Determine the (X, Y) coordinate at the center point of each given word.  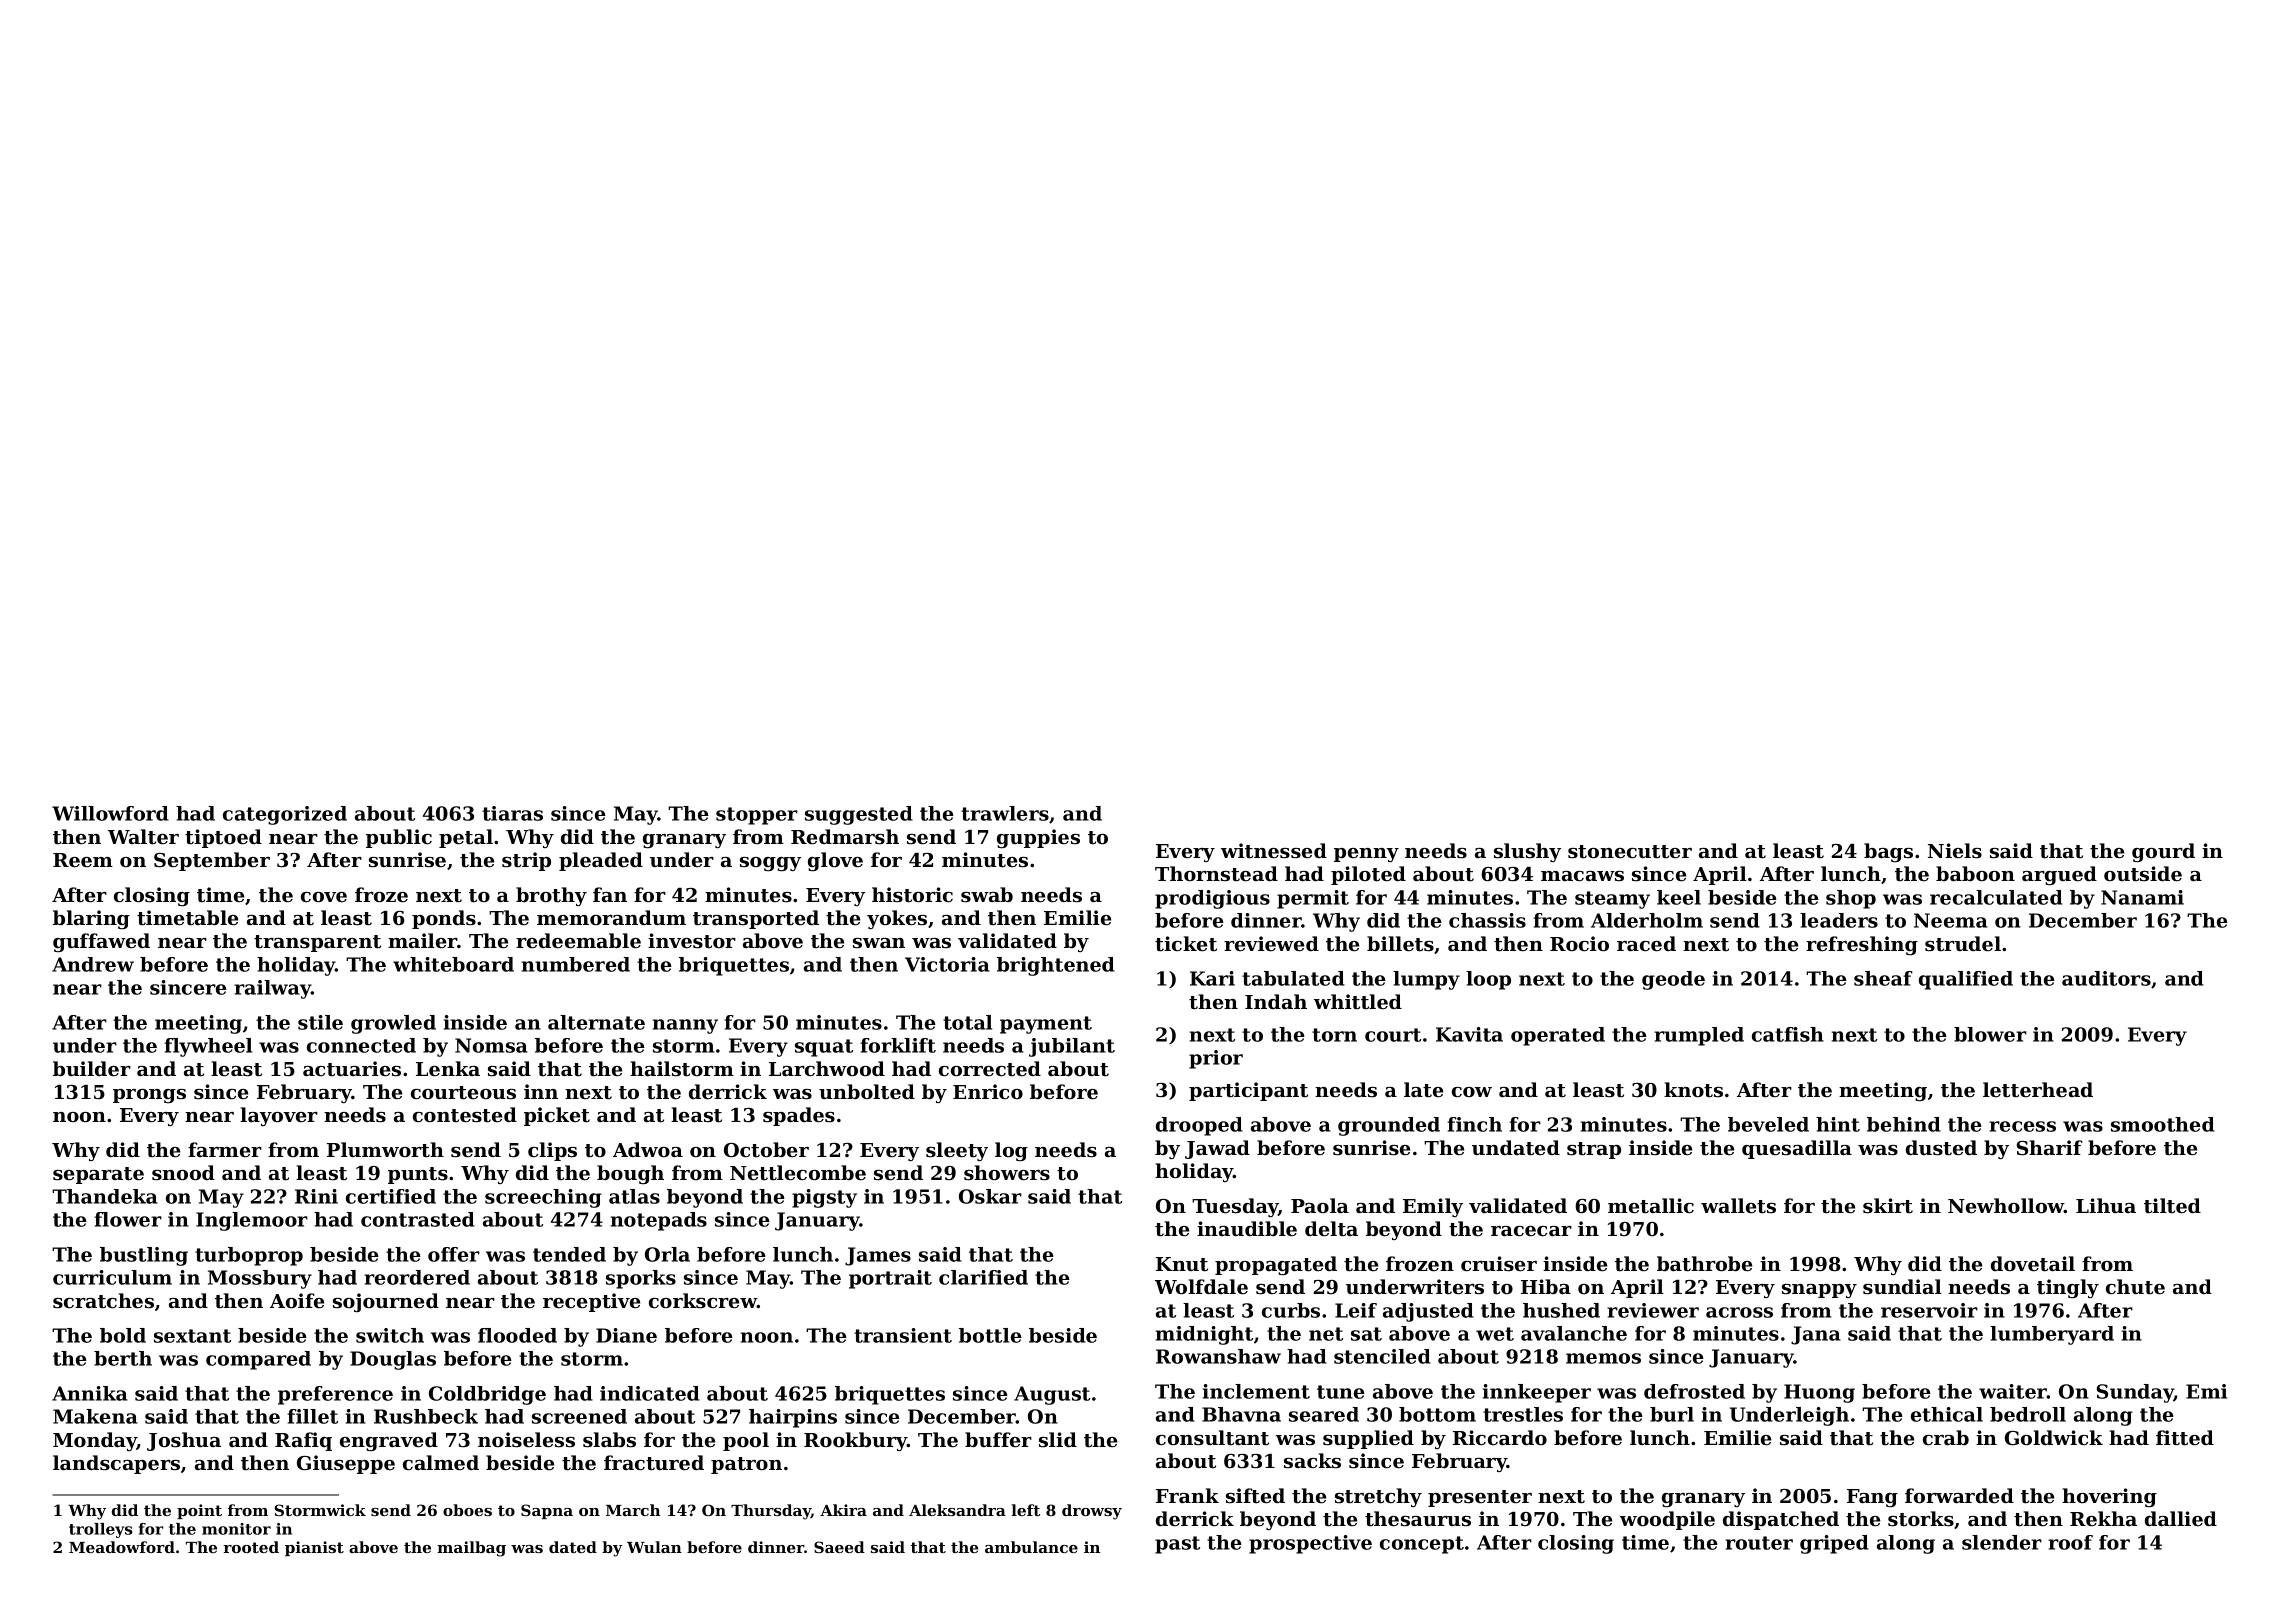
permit (1313, 899)
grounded (1389, 1126)
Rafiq (303, 1441)
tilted (2172, 1206)
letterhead (2038, 1090)
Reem (83, 860)
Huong (1819, 1393)
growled (393, 1024)
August (1052, 1395)
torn (1334, 1035)
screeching (543, 1198)
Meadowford (122, 1547)
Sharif (2050, 1148)
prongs (149, 1096)
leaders (1839, 920)
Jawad (1217, 1149)
